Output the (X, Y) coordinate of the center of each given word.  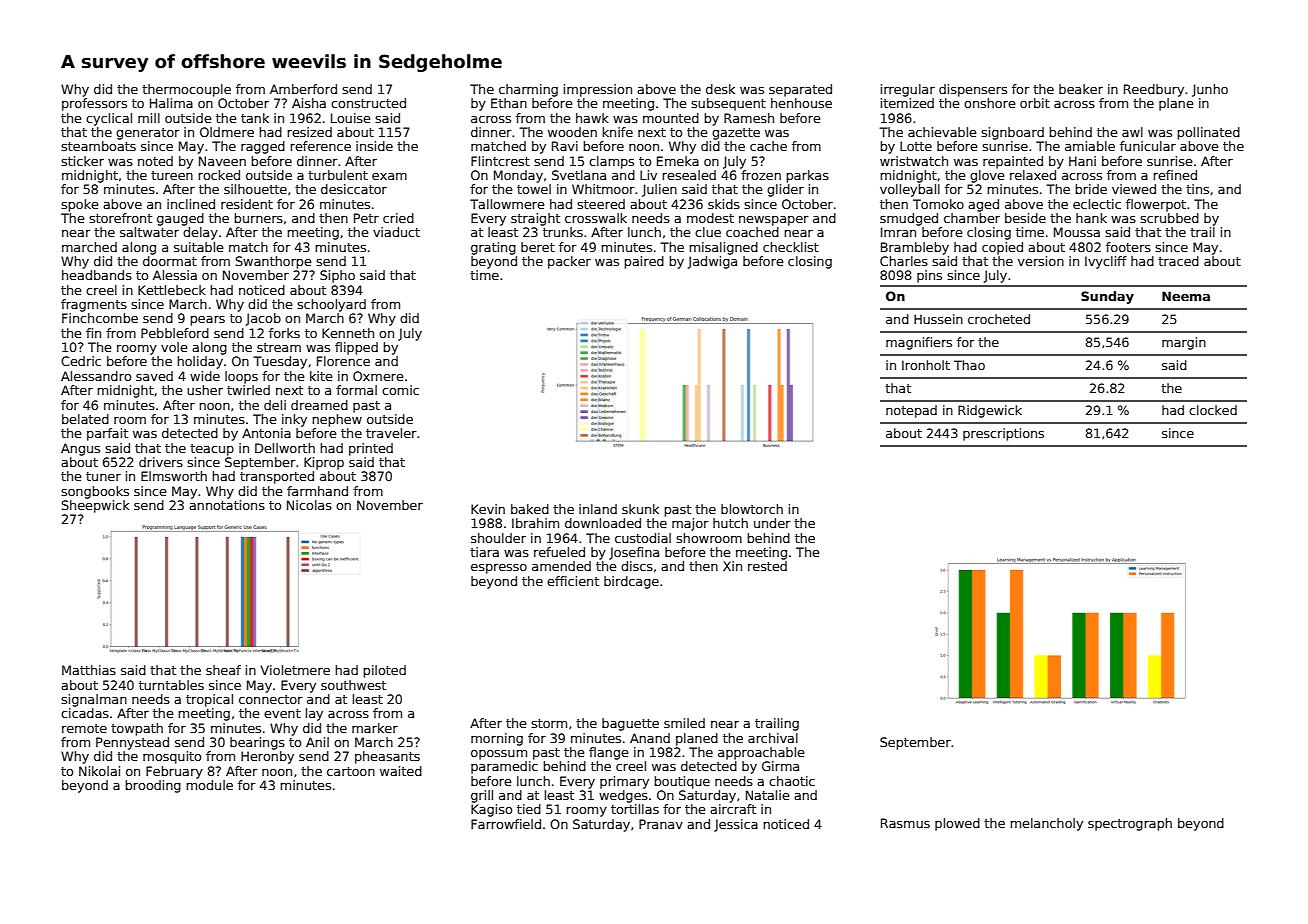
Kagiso (491, 810)
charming (528, 90)
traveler (391, 433)
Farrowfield (506, 824)
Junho (1210, 90)
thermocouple (186, 90)
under (772, 523)
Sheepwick (96, 506)
